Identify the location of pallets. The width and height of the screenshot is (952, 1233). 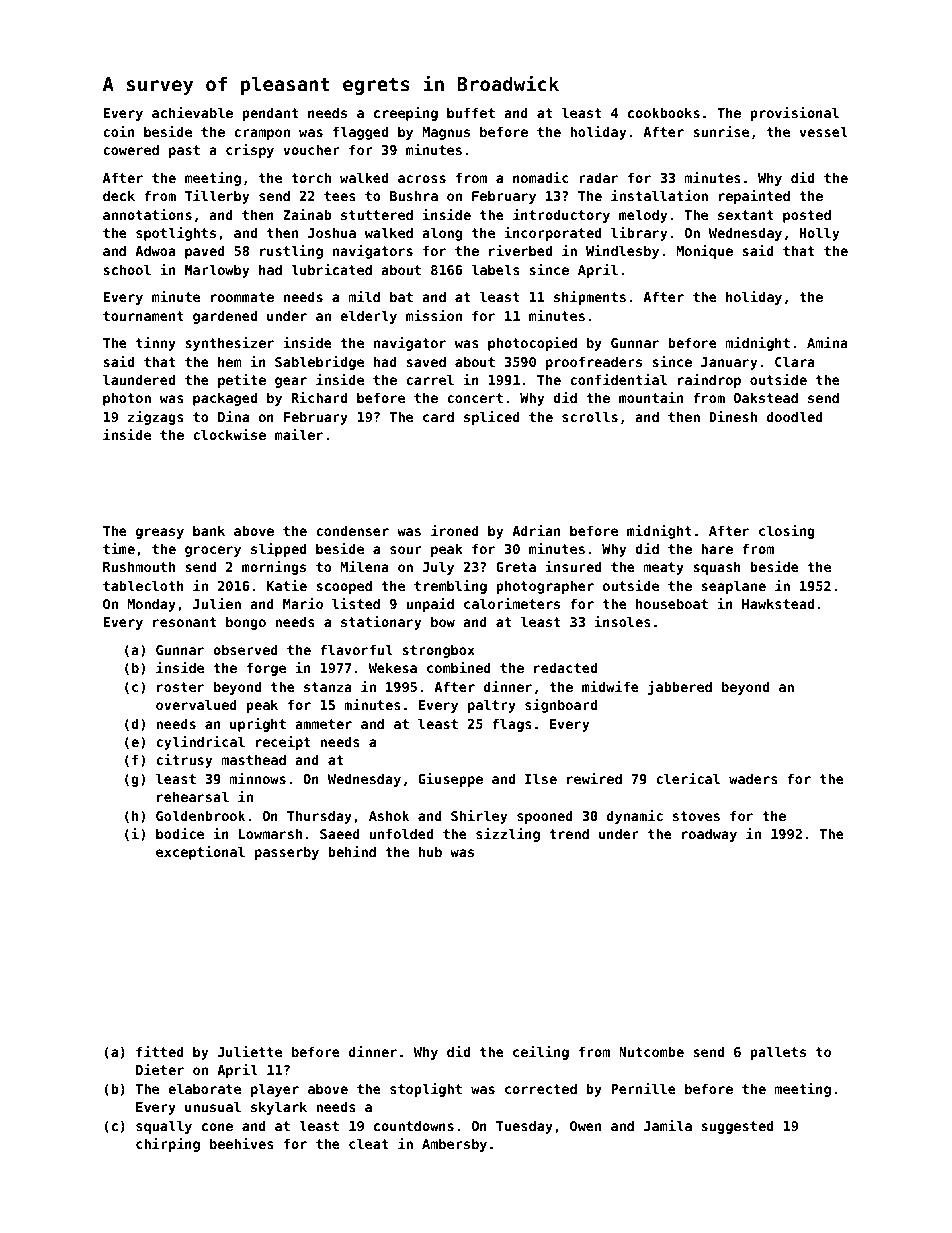
(778, 1053).
